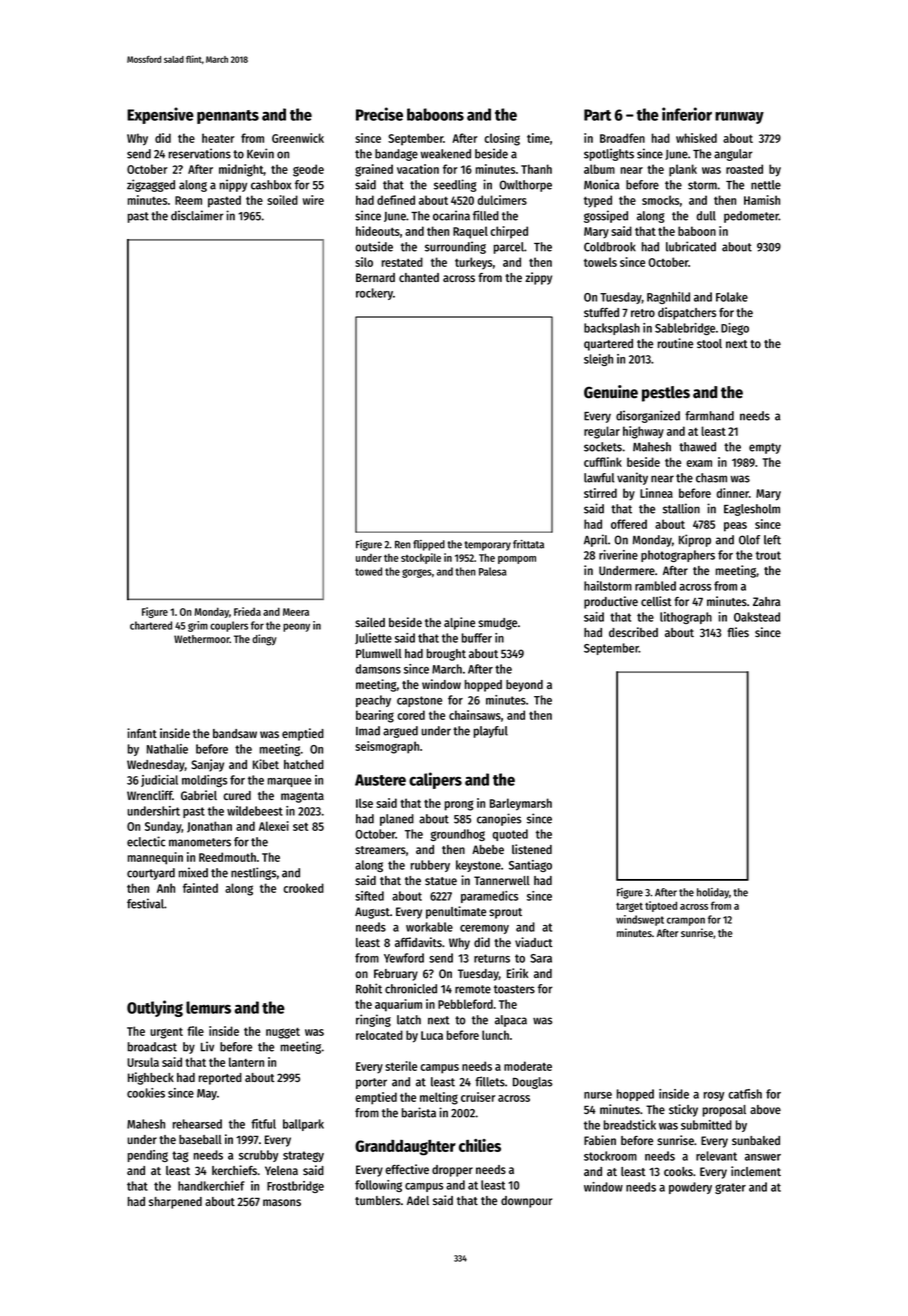 This page has height=1316, width=908. What do you see at coordinates (152, 1047) in the page?
I see `broadcast` at bounding box center [152, 1047].
